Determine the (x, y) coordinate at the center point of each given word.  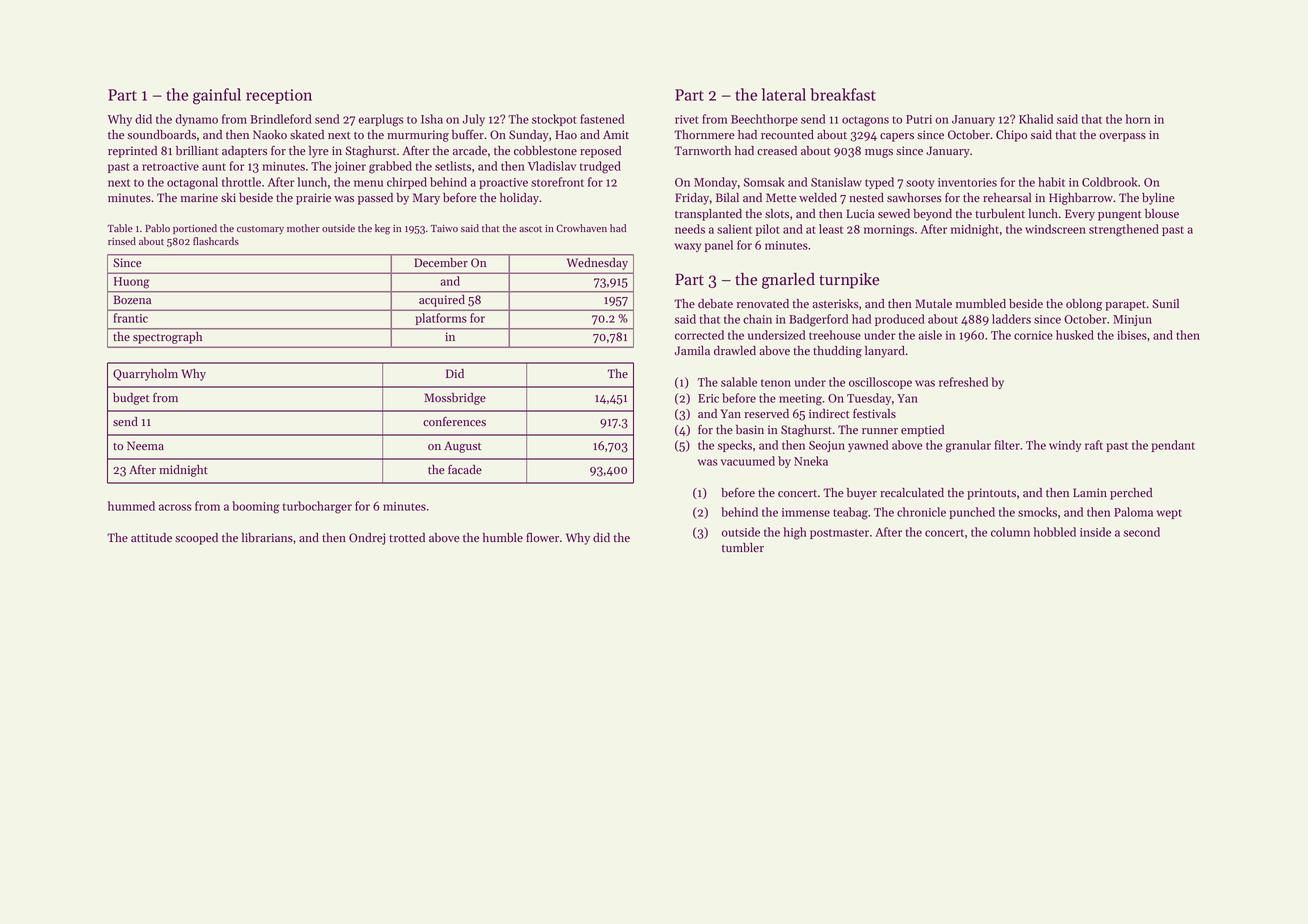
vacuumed (748, 461)
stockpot (554, 120)
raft (1094, 445)
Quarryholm (145, 375)
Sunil (1165, 304)
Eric (708, 398)
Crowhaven (581, 228)
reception (279, 96)
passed (375, 199)
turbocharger (317, 507)
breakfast (843, 94)
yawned (868, 446)
